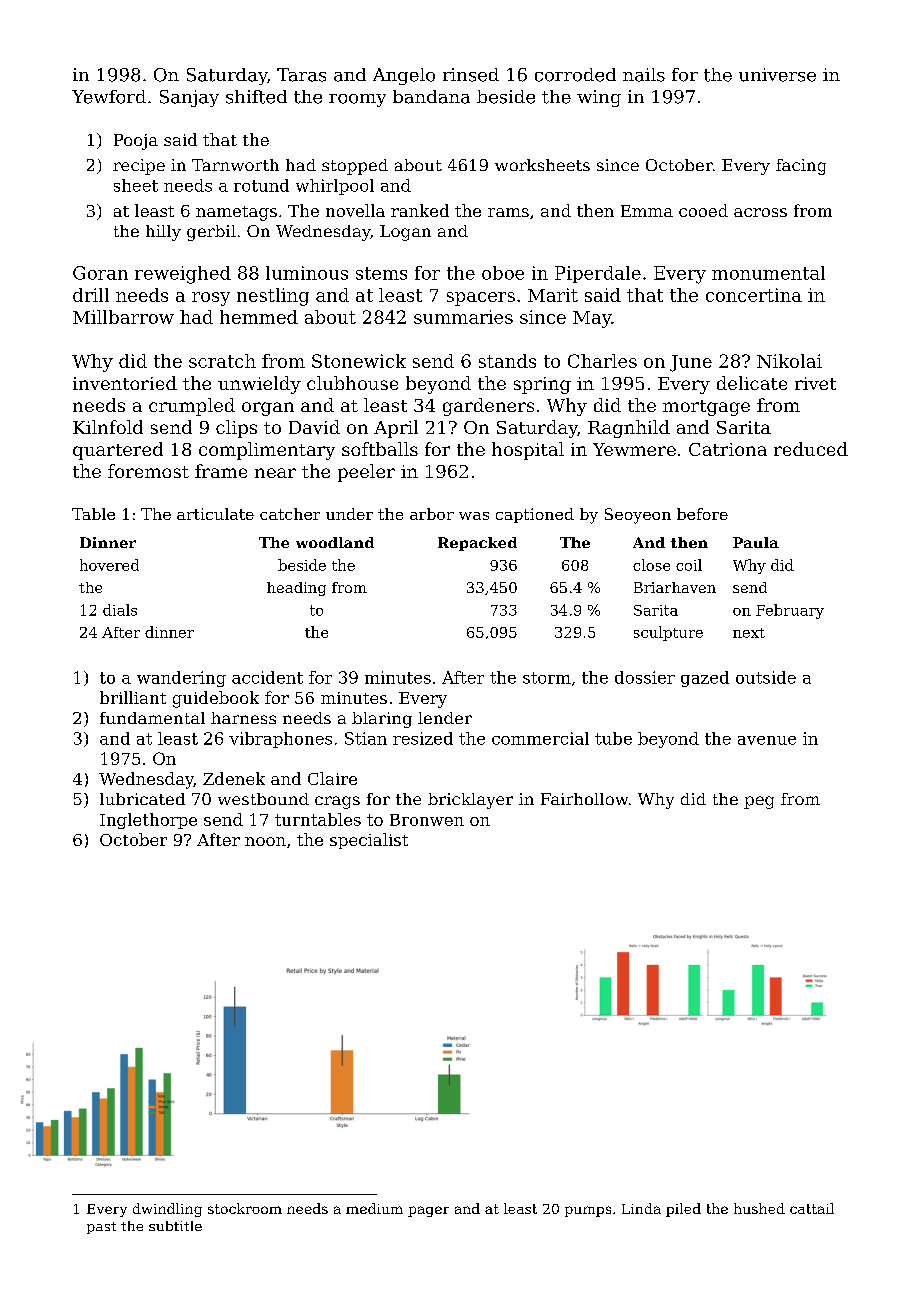  What do you see at coordinates (369, 841) in the document?
I see `specialist` at bounding box center [369, 841].
